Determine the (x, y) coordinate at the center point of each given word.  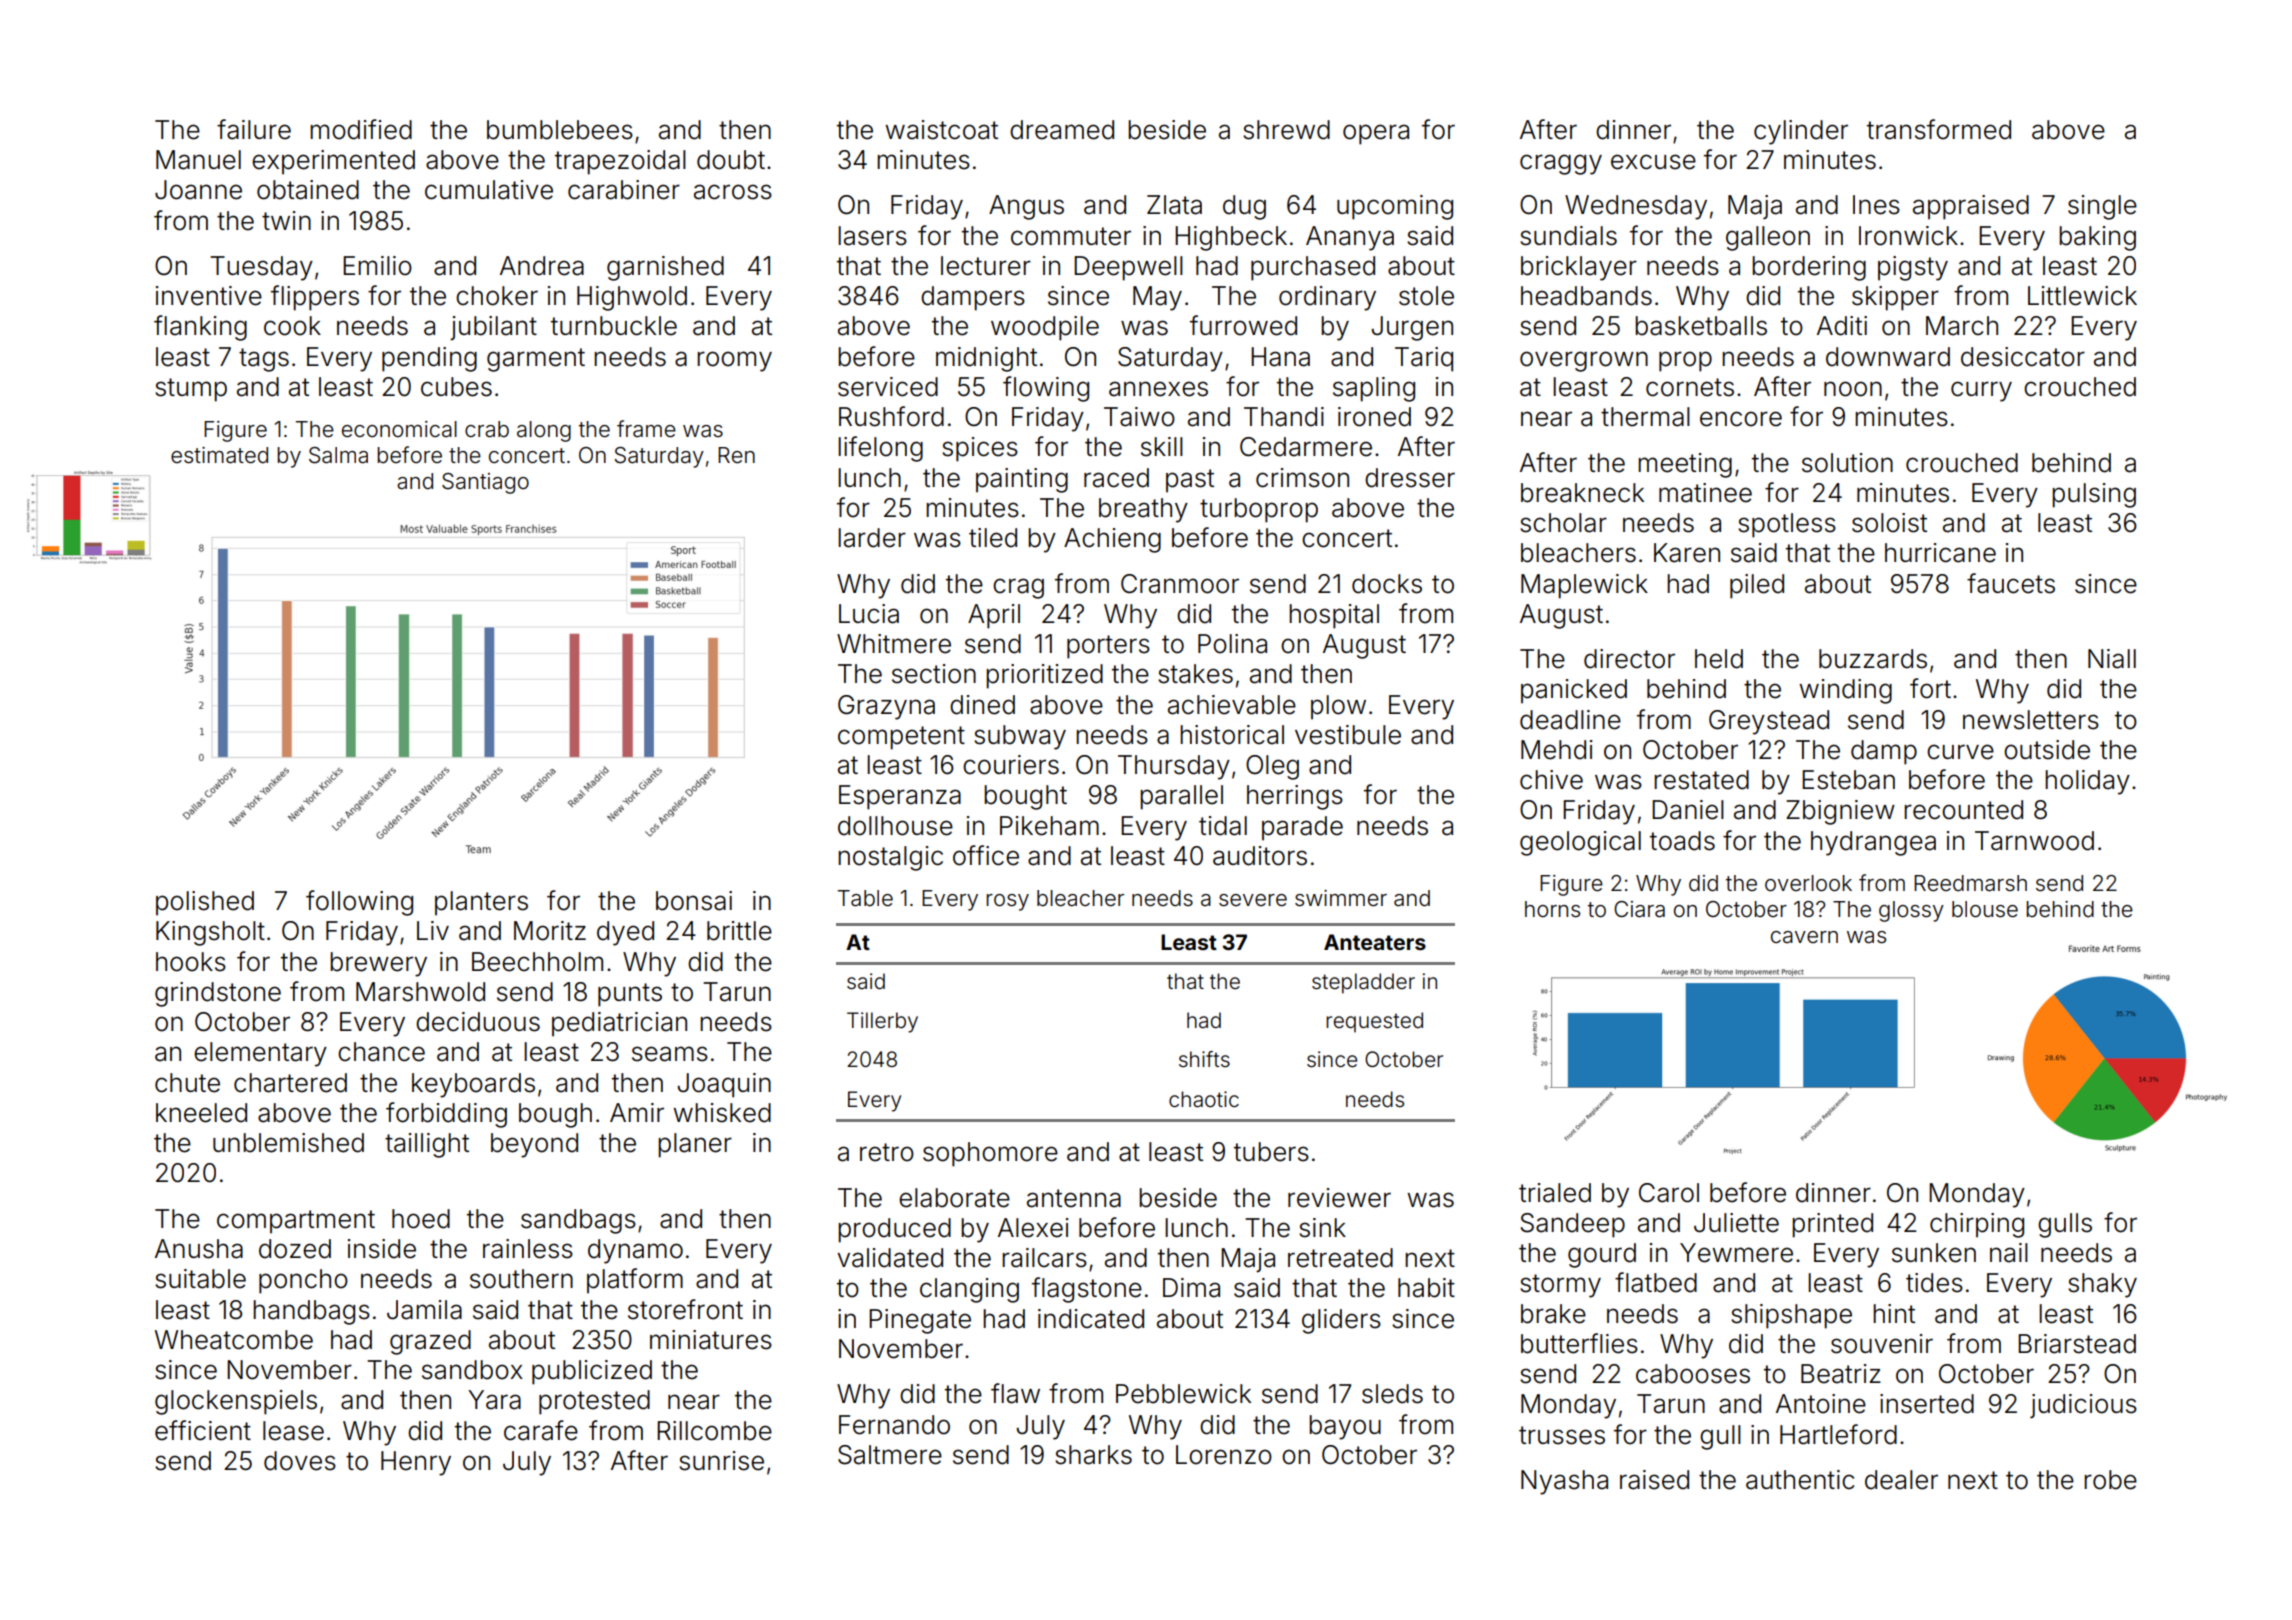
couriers (1011, 765)
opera (1376, 134)
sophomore (990, 1154)
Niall (2112, 659)
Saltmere (890, 1455)
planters (481, 903)
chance (381, 1052)
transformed (1939, 129)
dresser (1410, 478)
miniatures (711, 1340)
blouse (1985, 909)
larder (872, 538)
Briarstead (2077, 1344)
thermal (1645, 417)
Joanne (198, 190)
